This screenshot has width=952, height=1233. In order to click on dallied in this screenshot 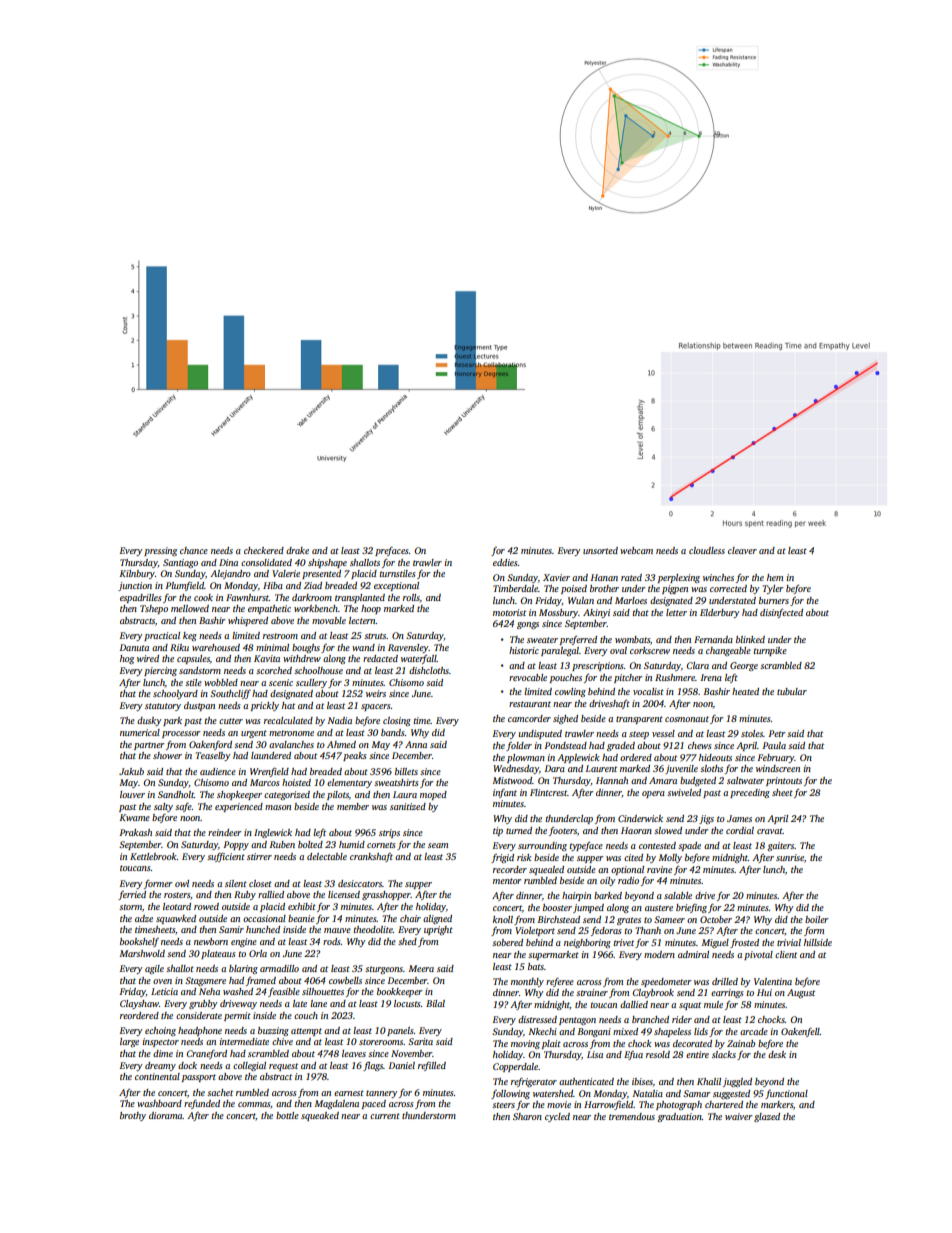, I will do `click(634, 1004)`.
